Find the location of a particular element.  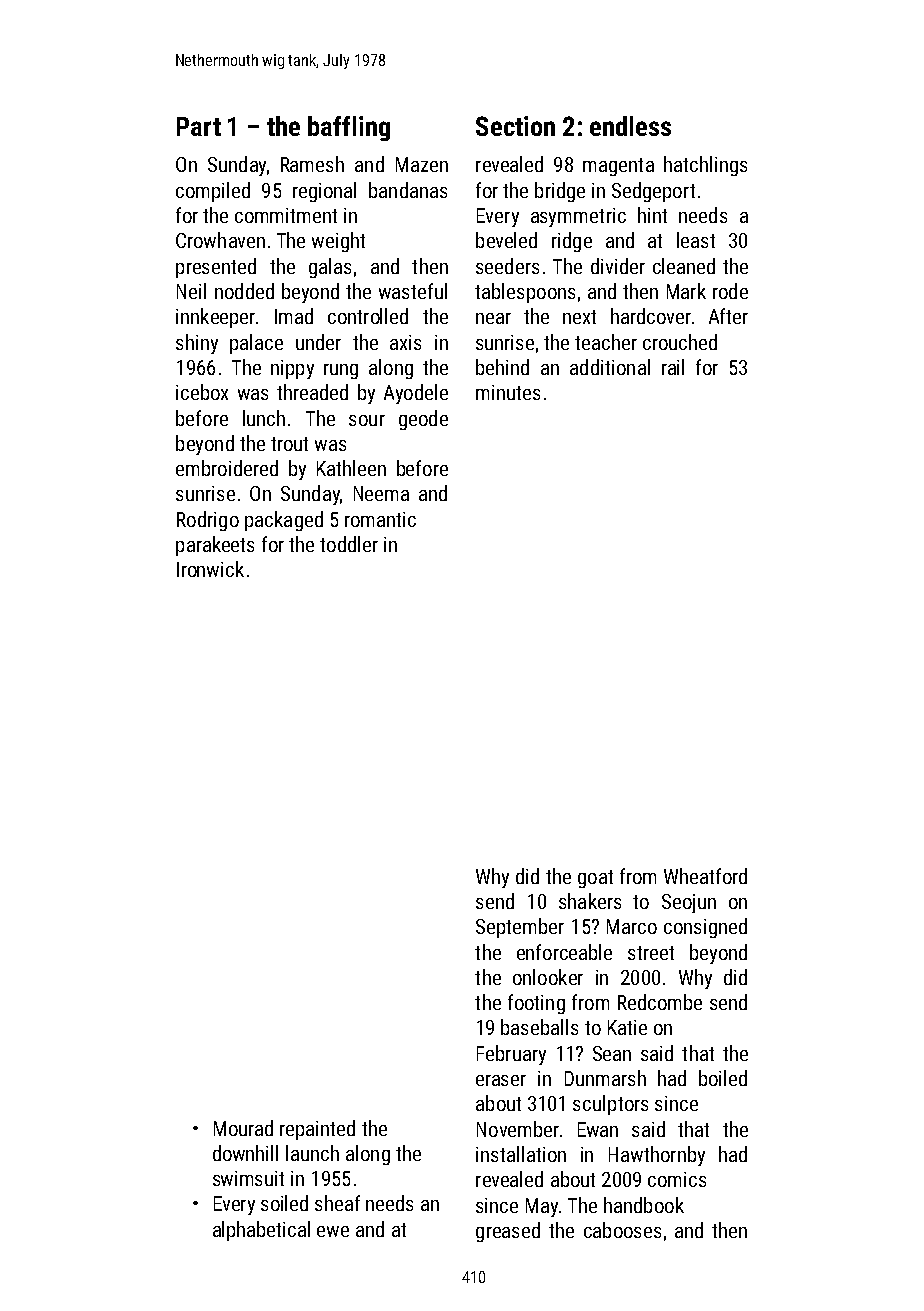

additional is located at coordinates (610, 367).
